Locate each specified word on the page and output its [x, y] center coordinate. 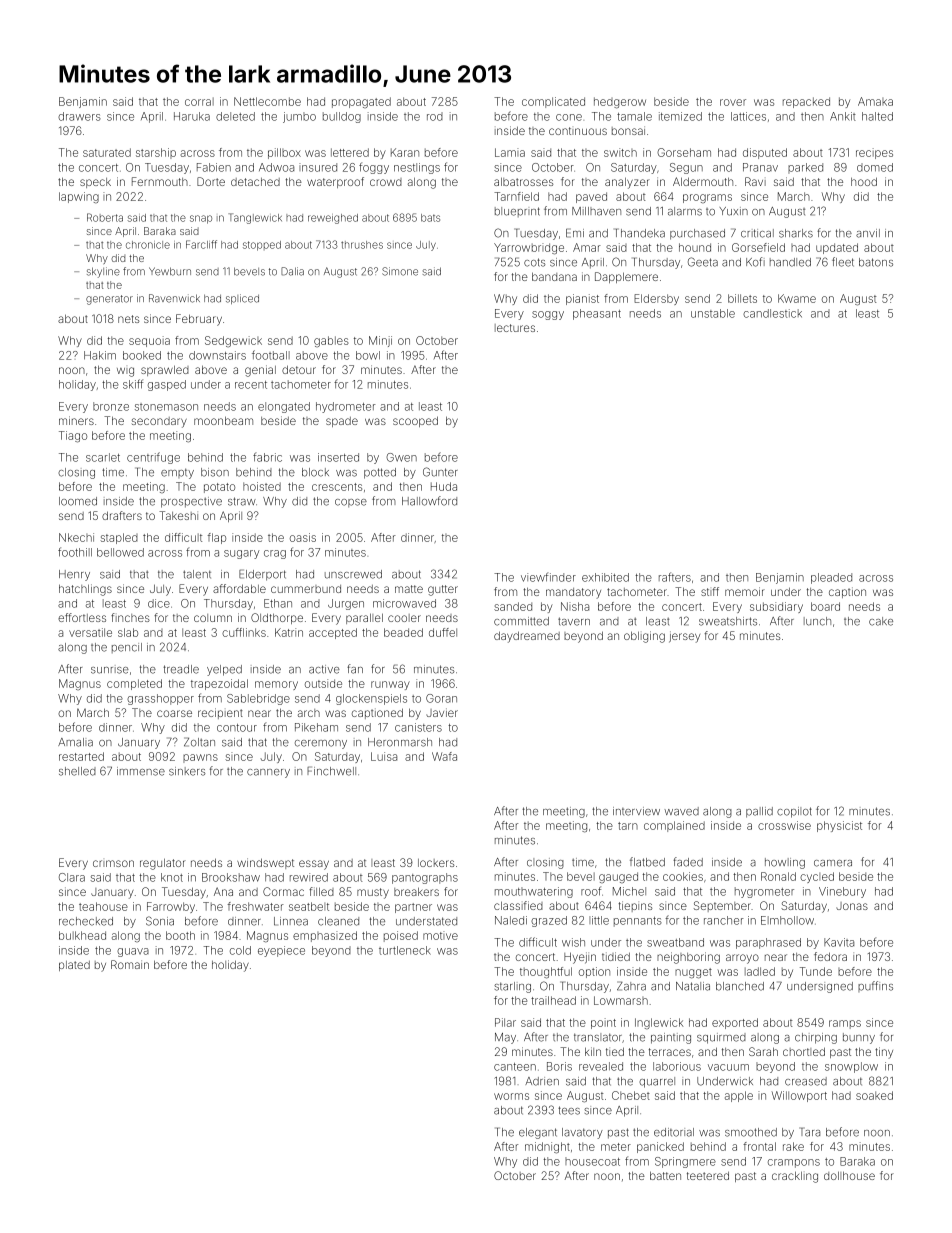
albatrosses [523, 181]
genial [260, 371]
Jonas [852, 906]
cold [240, 950]
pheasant [597, 314]
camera [833, 863]
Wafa [444, 756]
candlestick [772, 313]
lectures [515, 328]
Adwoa [276, 167]
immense [141, 771]
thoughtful [546, 973]
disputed [765, 153]
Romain [130, 964]
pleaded [831, 578]
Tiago [73, 437]
